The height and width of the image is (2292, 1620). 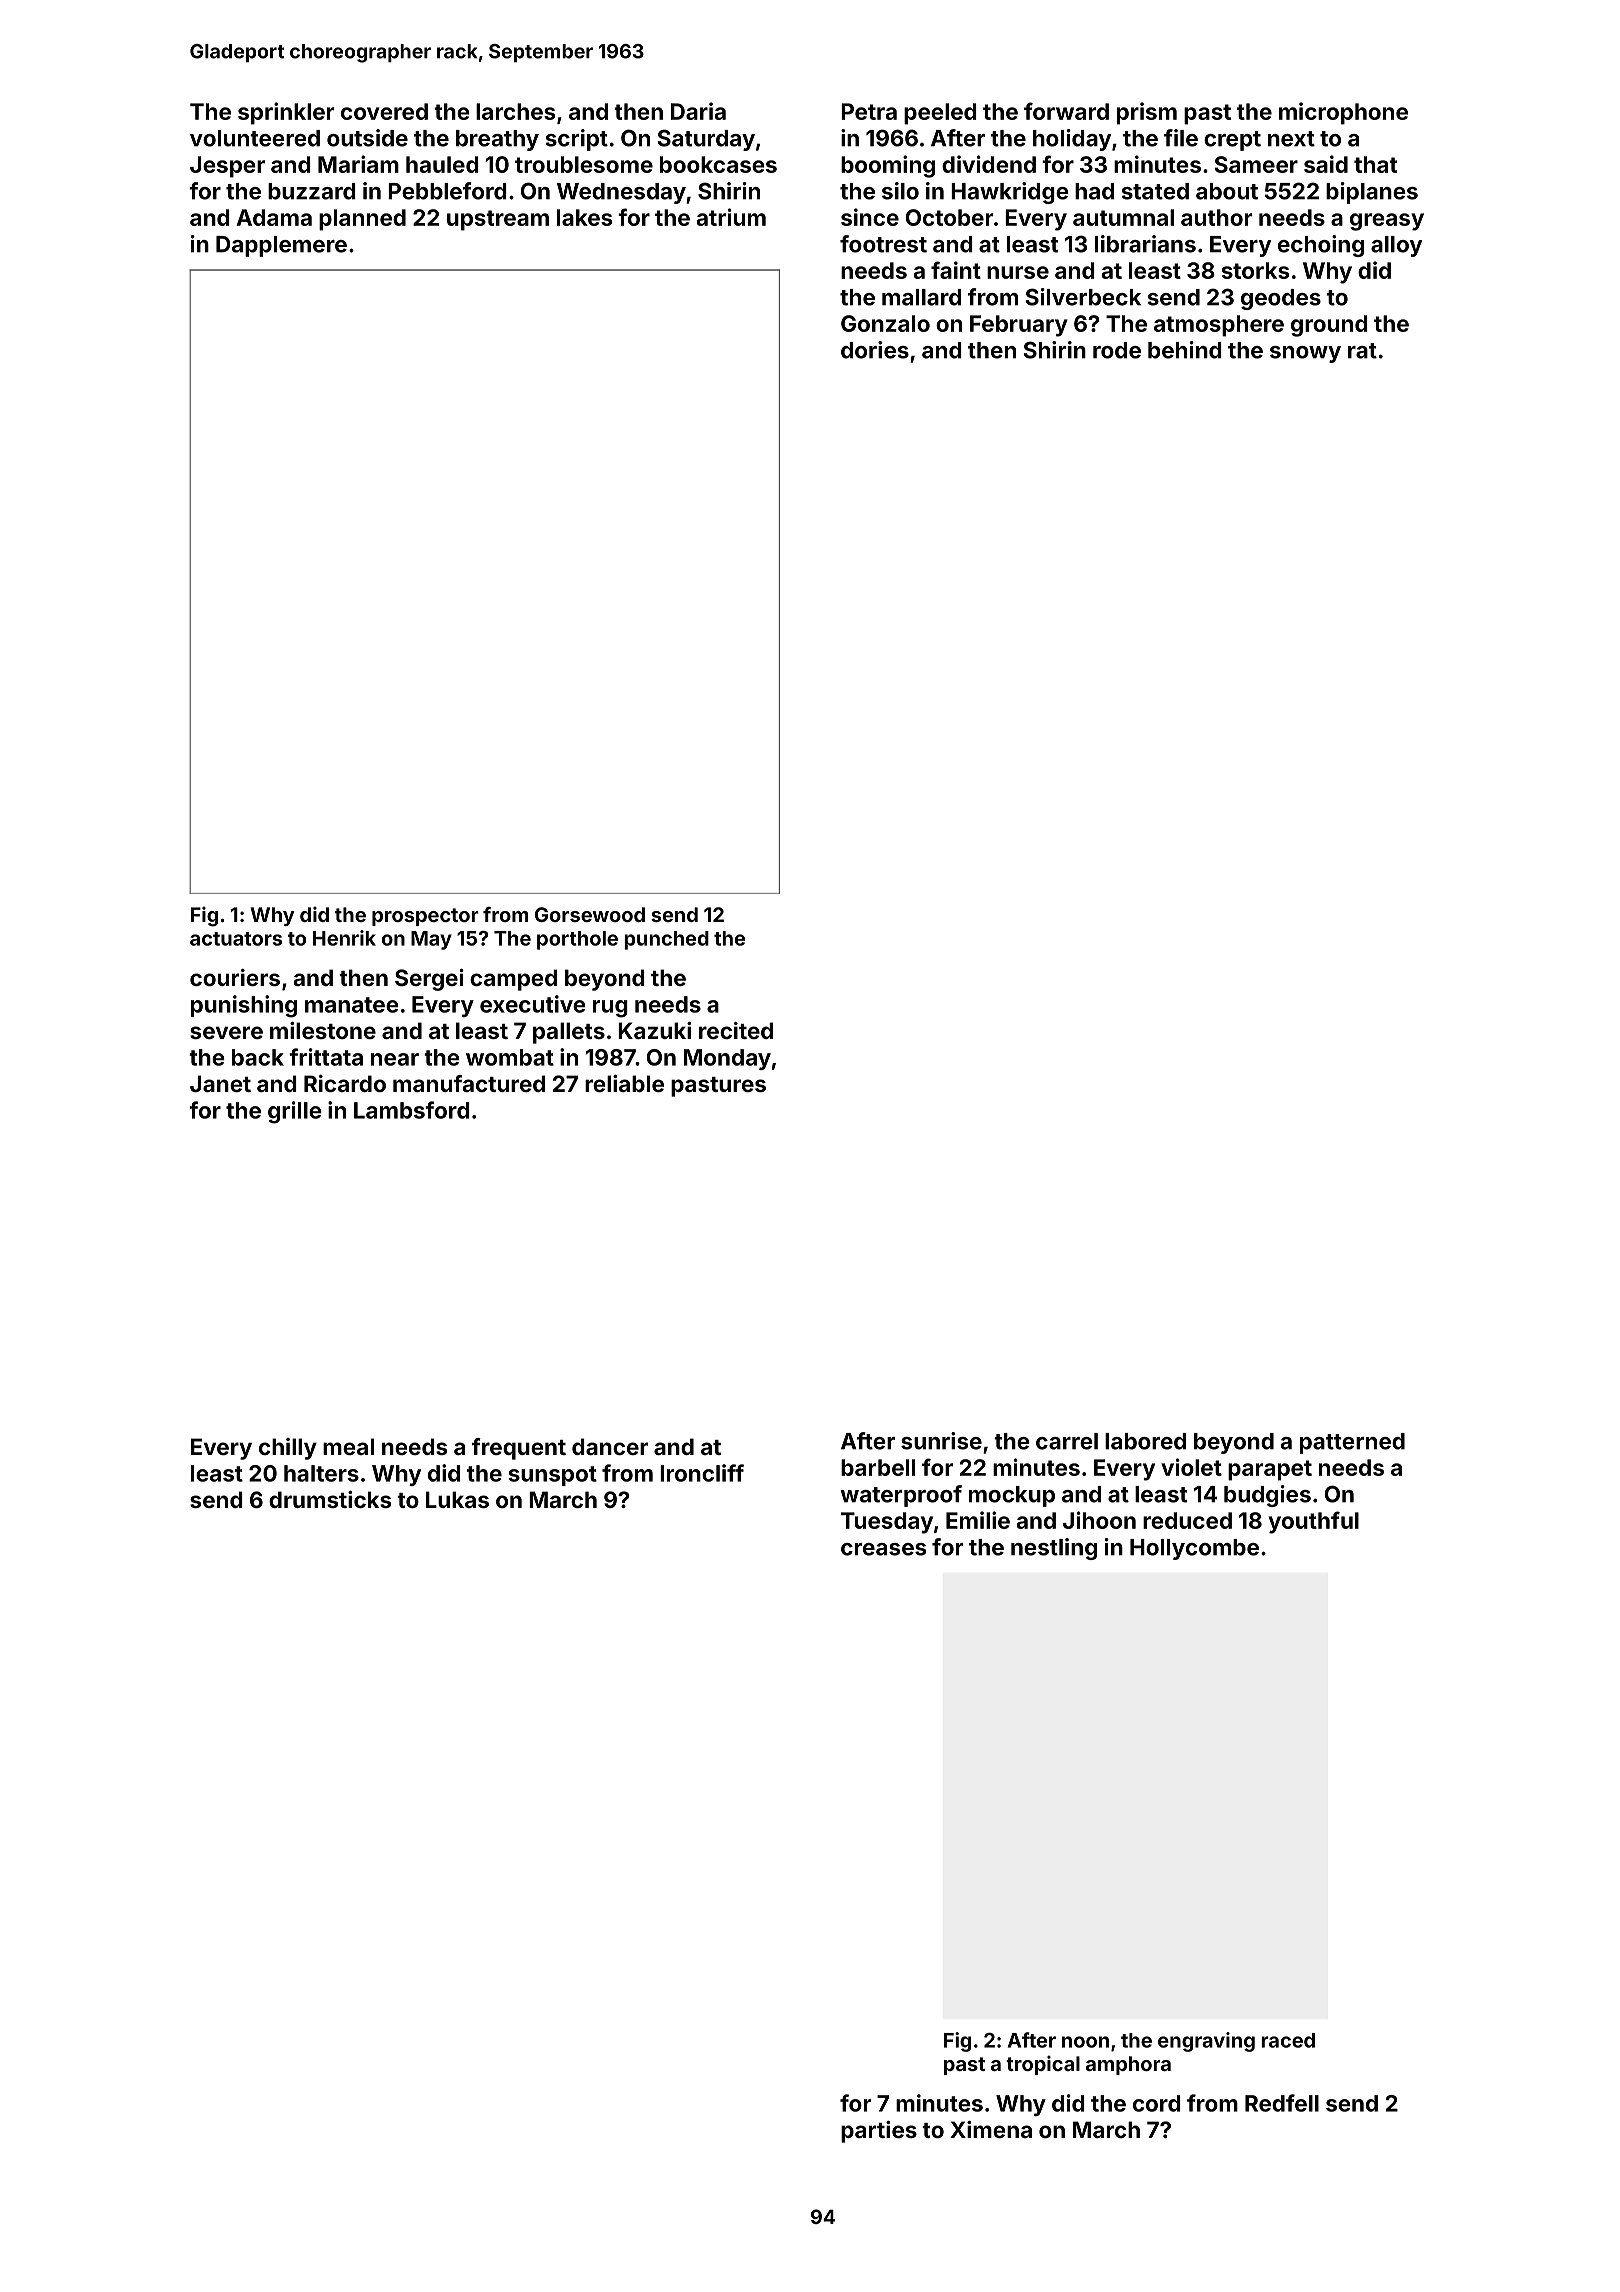 What do you see at coordinates (736, 1030) in the image?
I see `recited` at bounding box center [736, 1030].
